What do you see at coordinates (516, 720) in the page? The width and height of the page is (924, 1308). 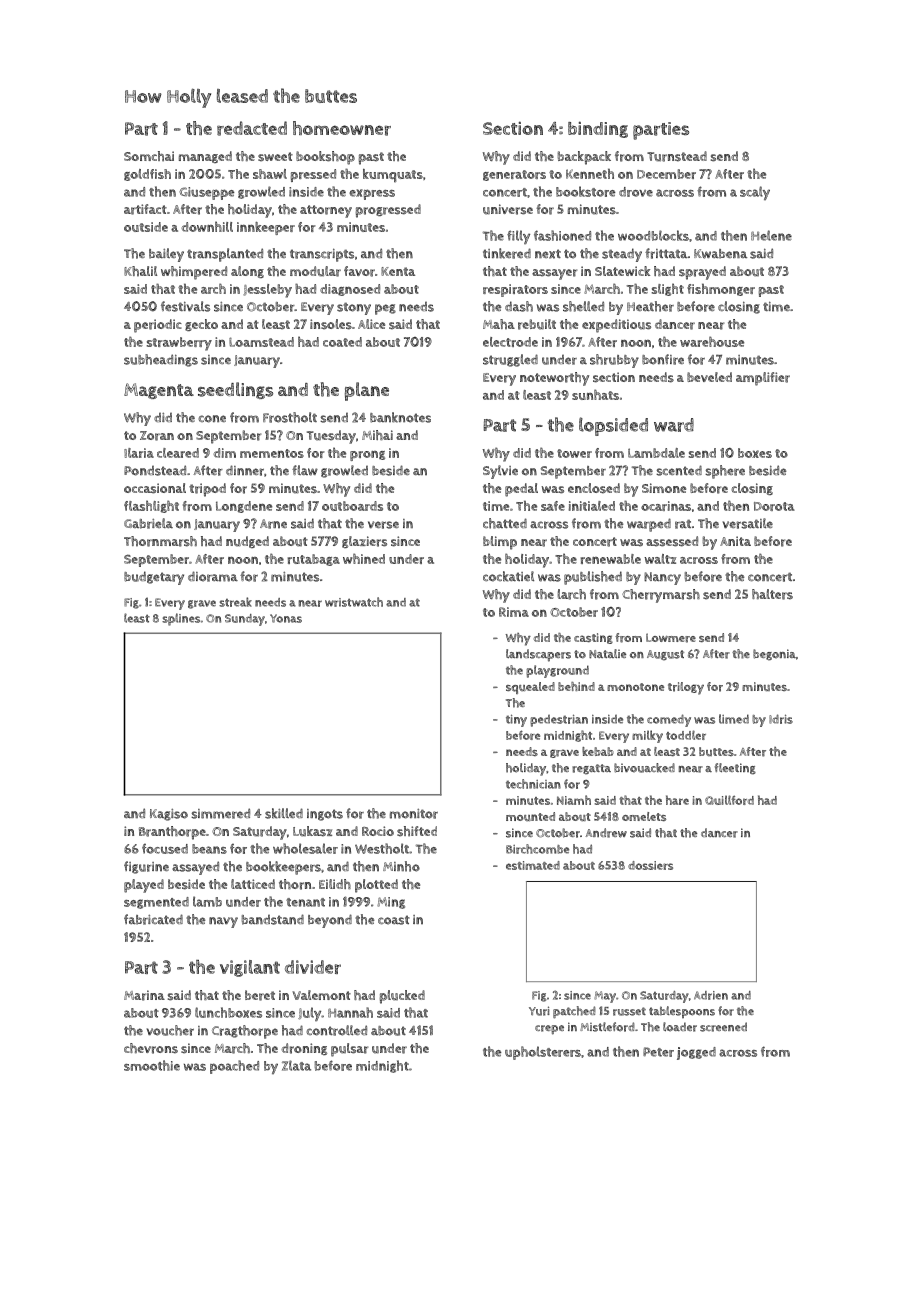 I see `tiny` at bounding box center [516, 720].
